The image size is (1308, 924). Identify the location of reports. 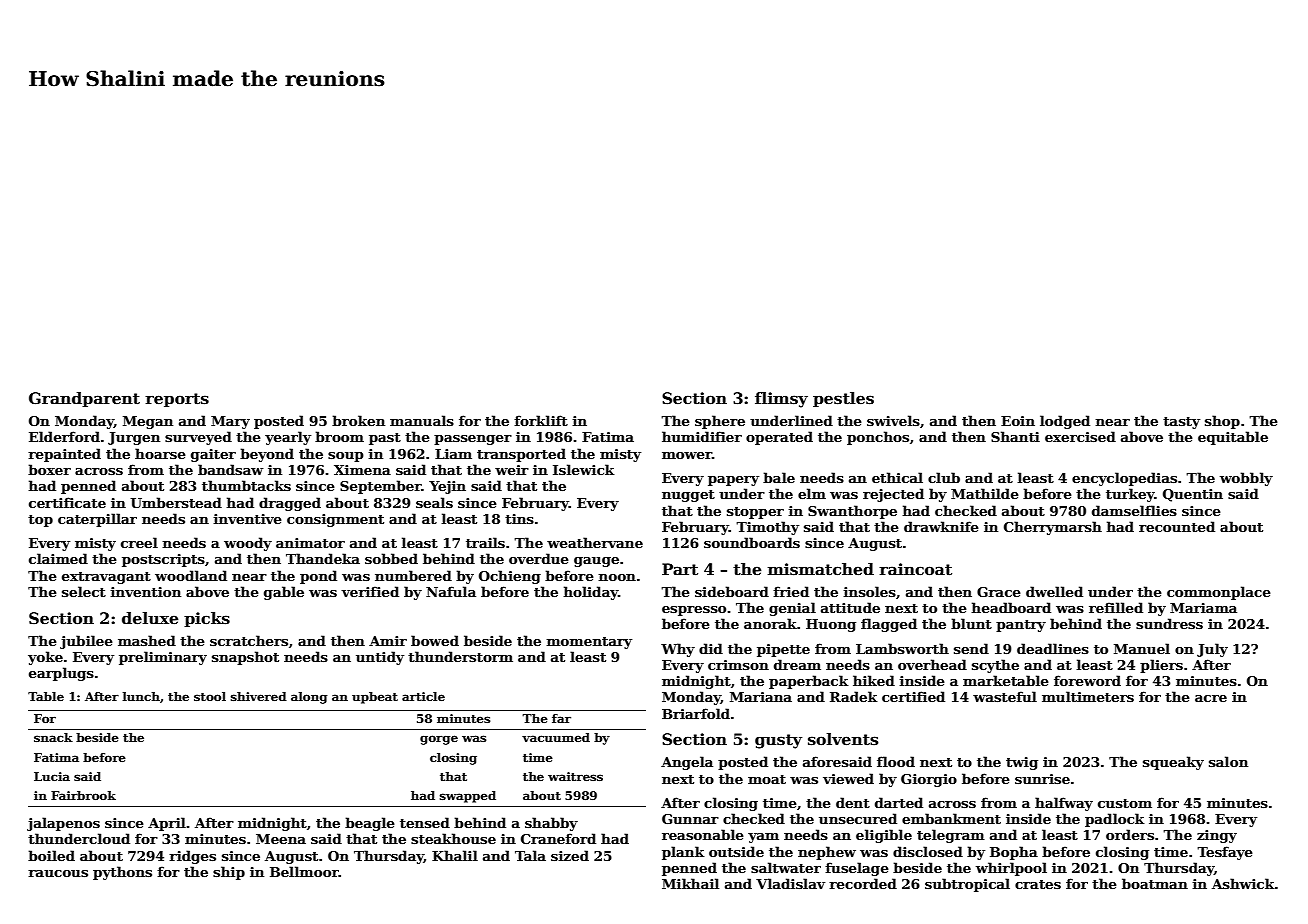
(177, 400).
